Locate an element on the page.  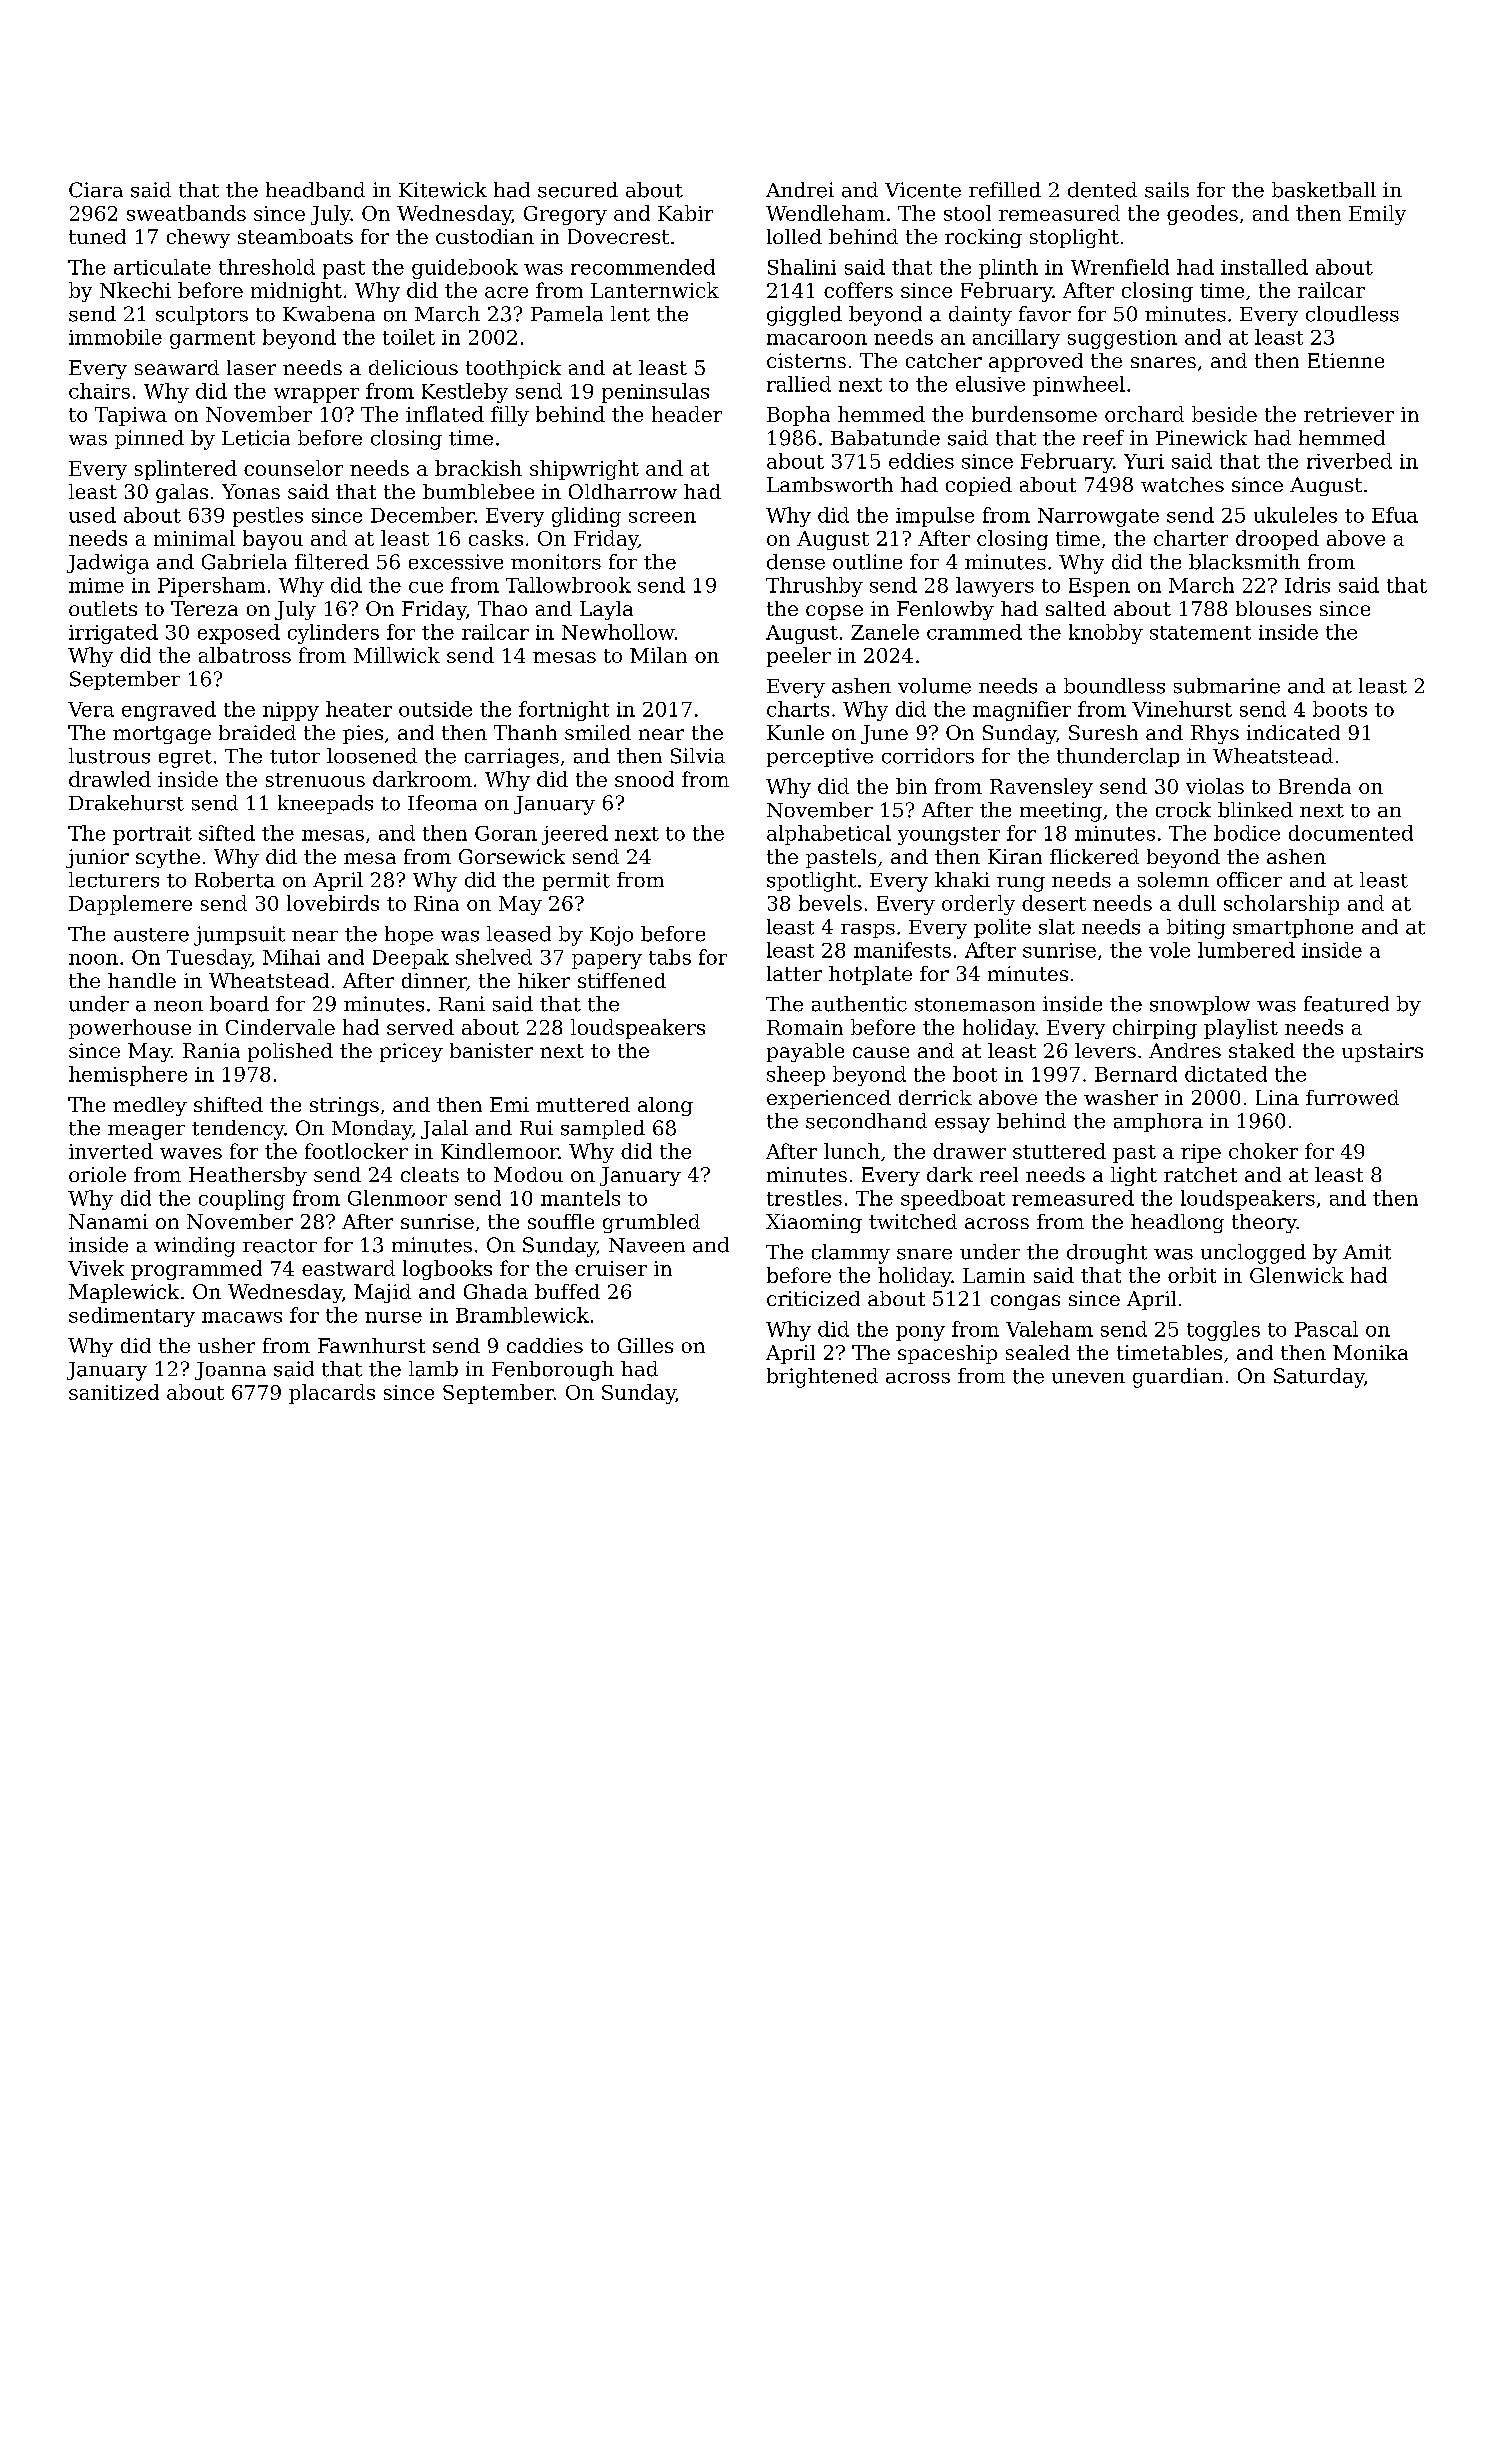
levers is located at coordinates (1105, 1050).
